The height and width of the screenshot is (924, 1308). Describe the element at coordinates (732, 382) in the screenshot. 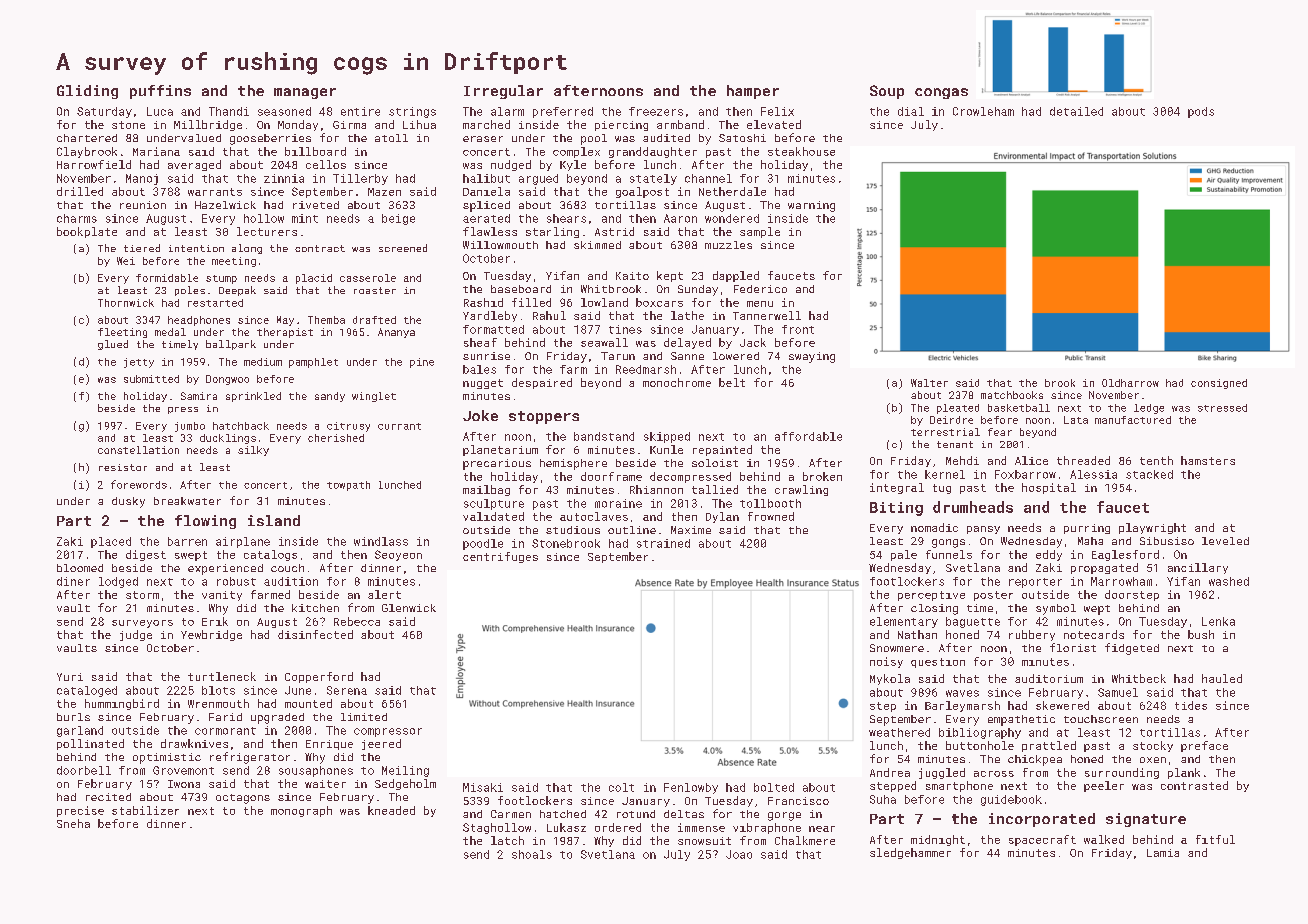

I see `belt` at that location.
